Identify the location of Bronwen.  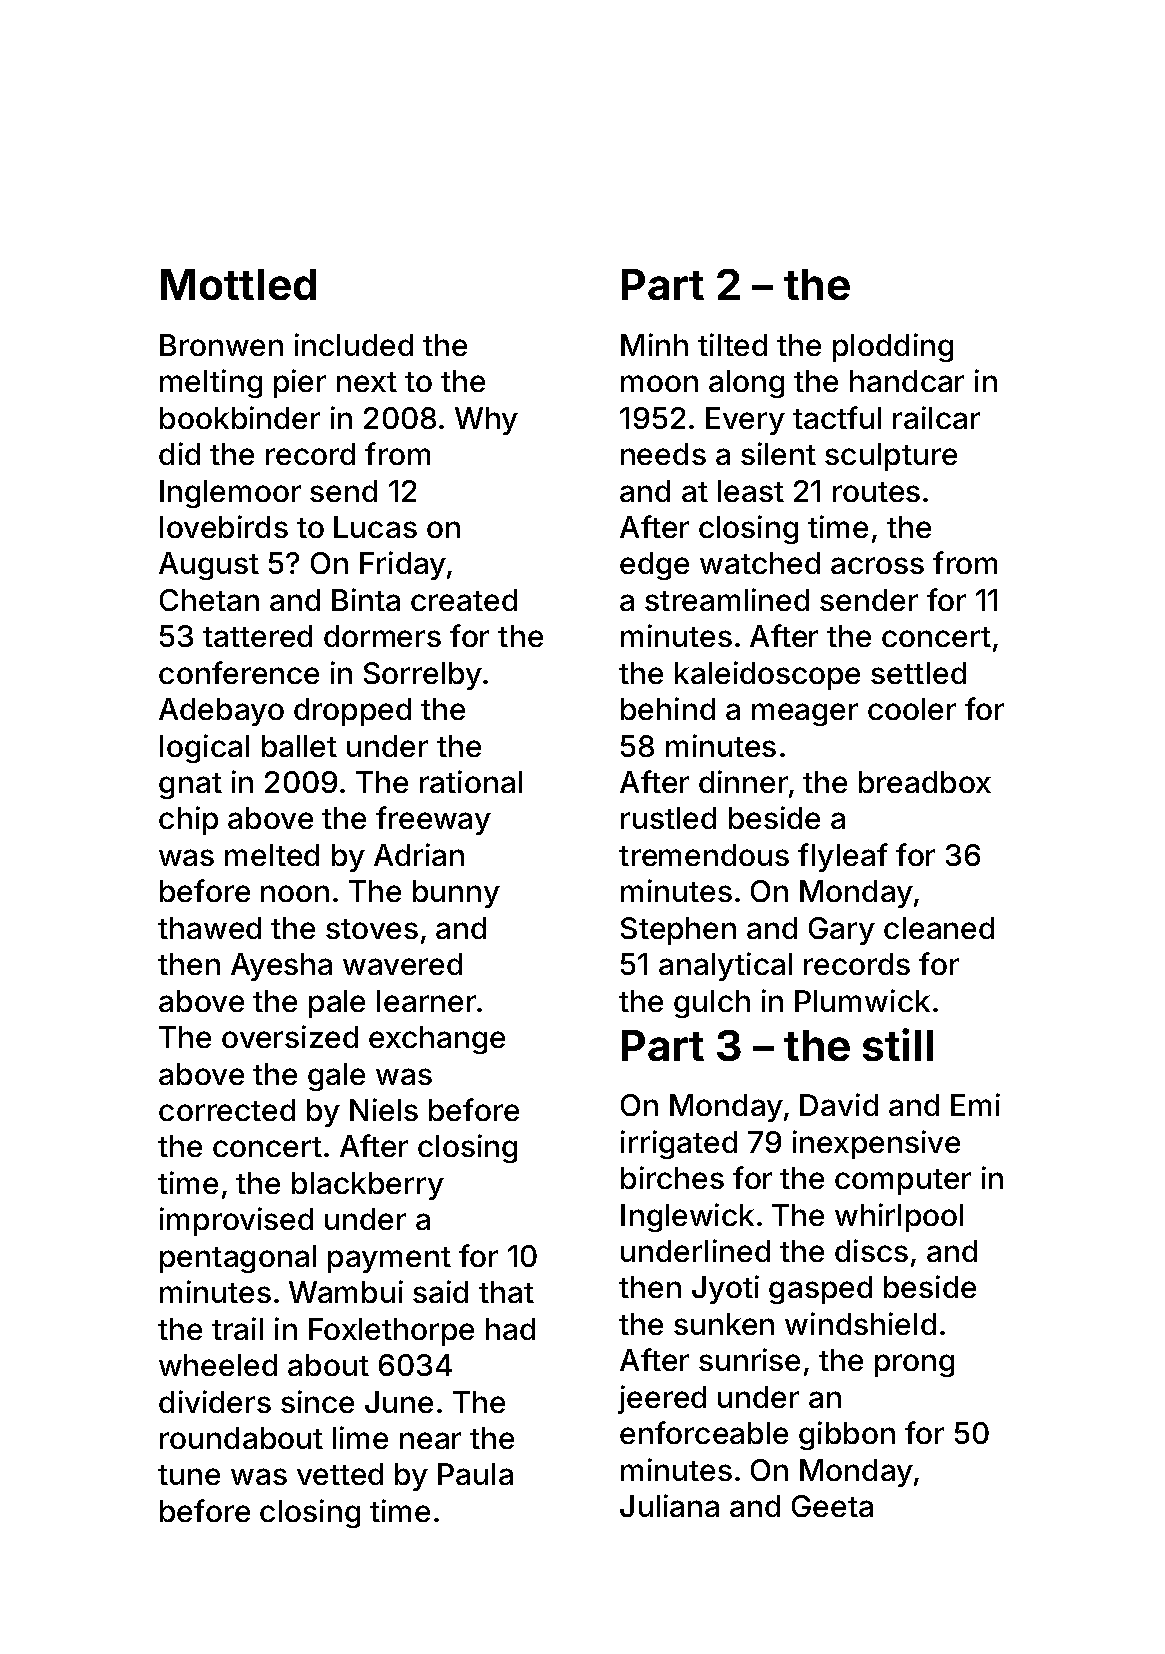
(221, 345).
